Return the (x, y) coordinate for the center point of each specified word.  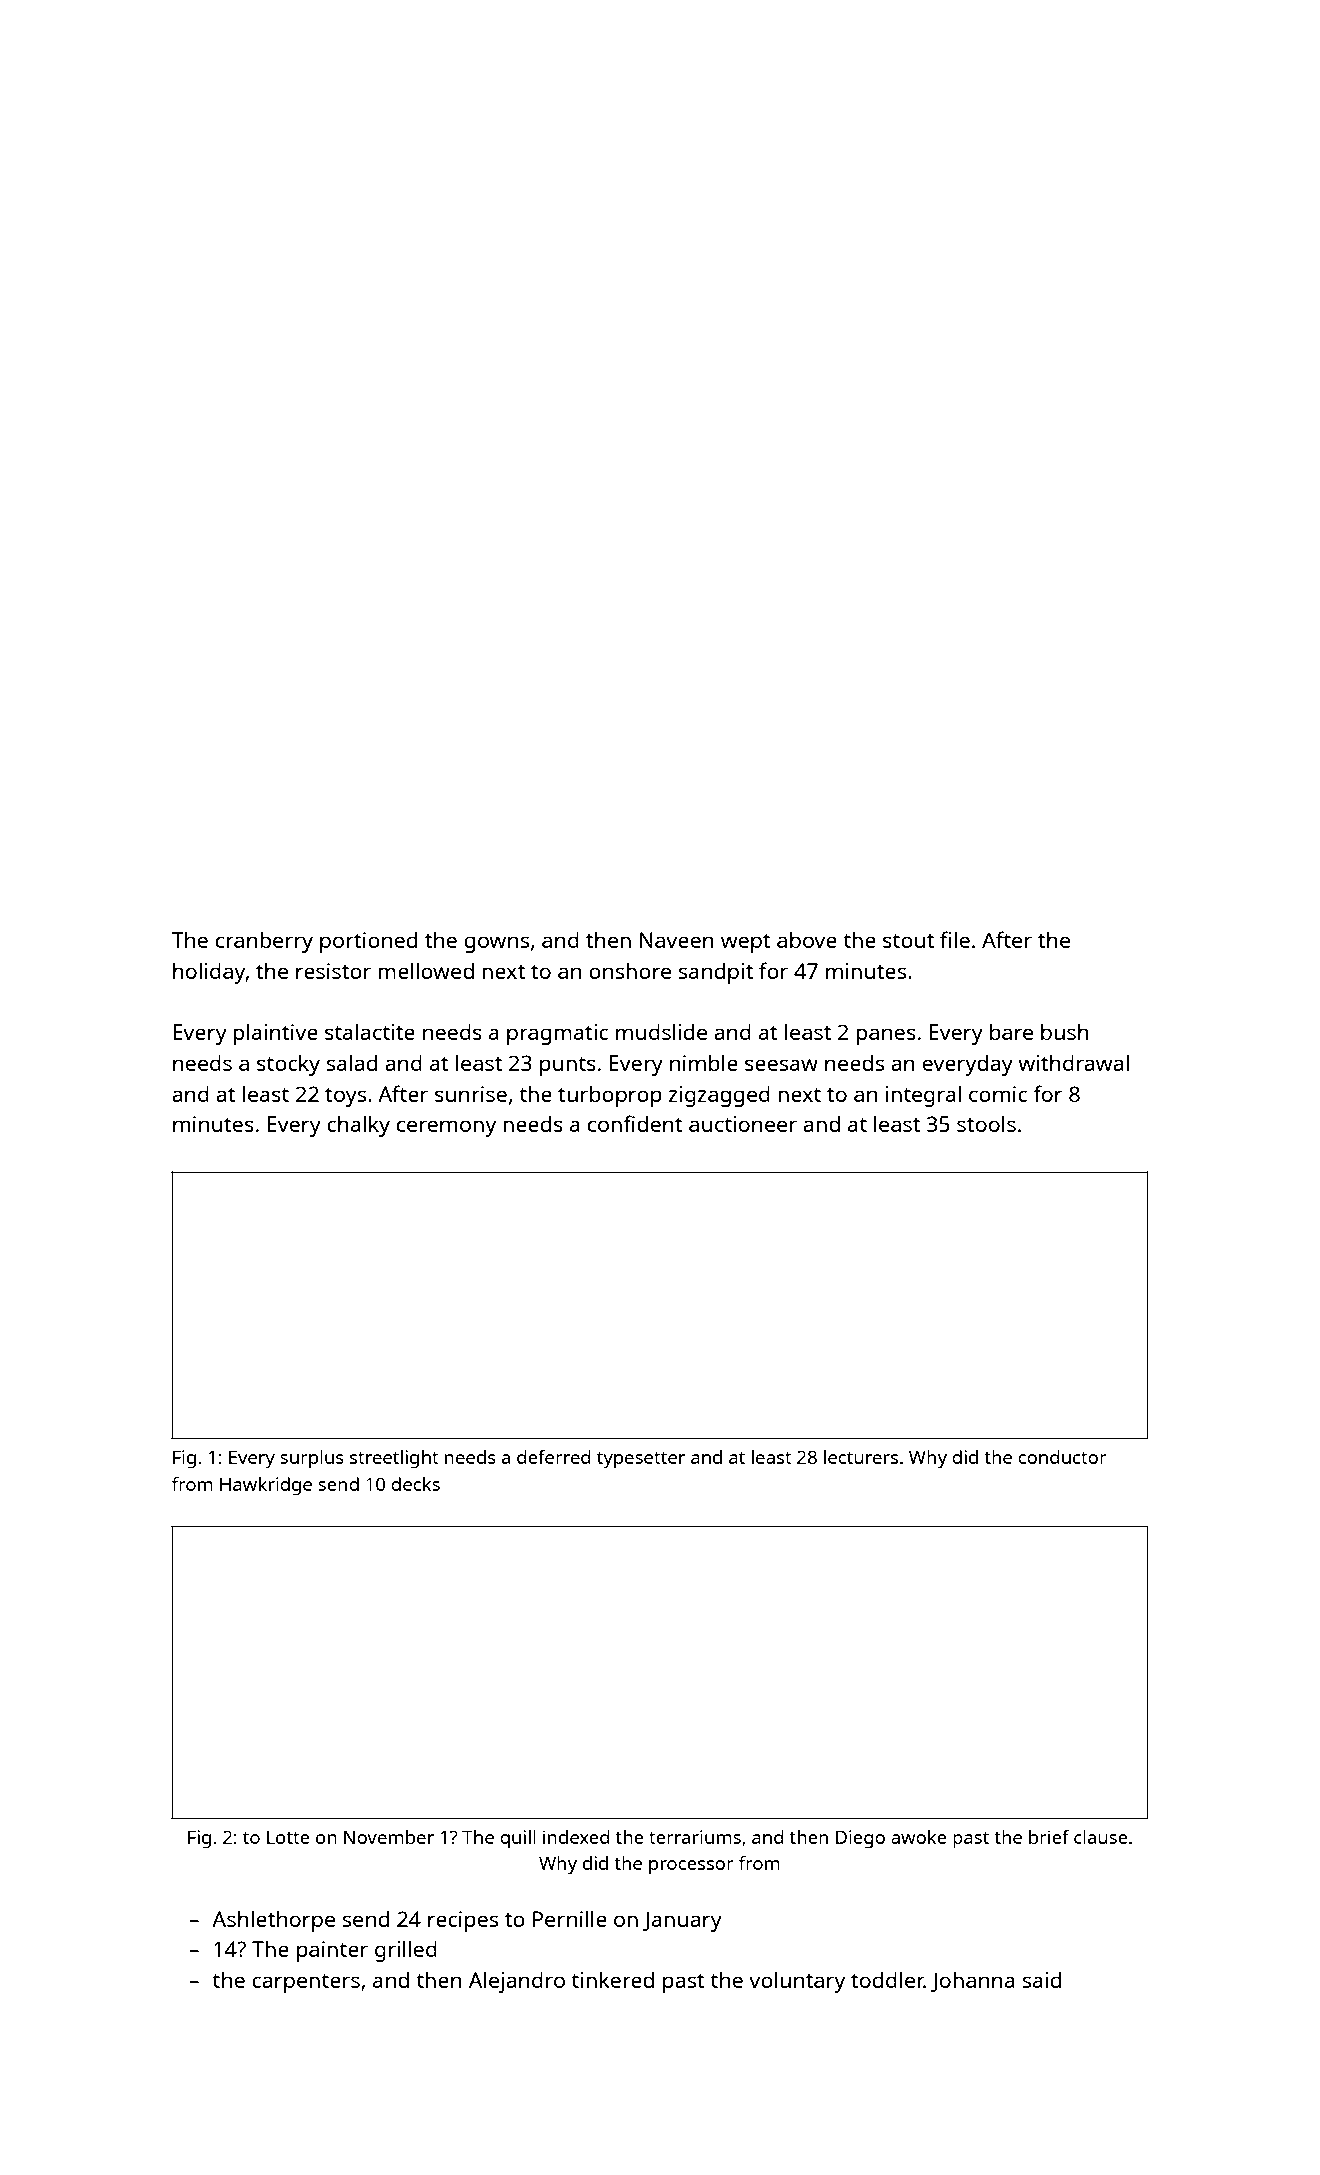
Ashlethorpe (273, 1921)
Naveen (677, 940)
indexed (576, 1837)
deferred (554, 1457)
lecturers (861, 1457)
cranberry (264, 942)
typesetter (641, 1460)
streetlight (394, 1459)
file (955, 939)
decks (415, 1484)
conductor (1062, 1457)
